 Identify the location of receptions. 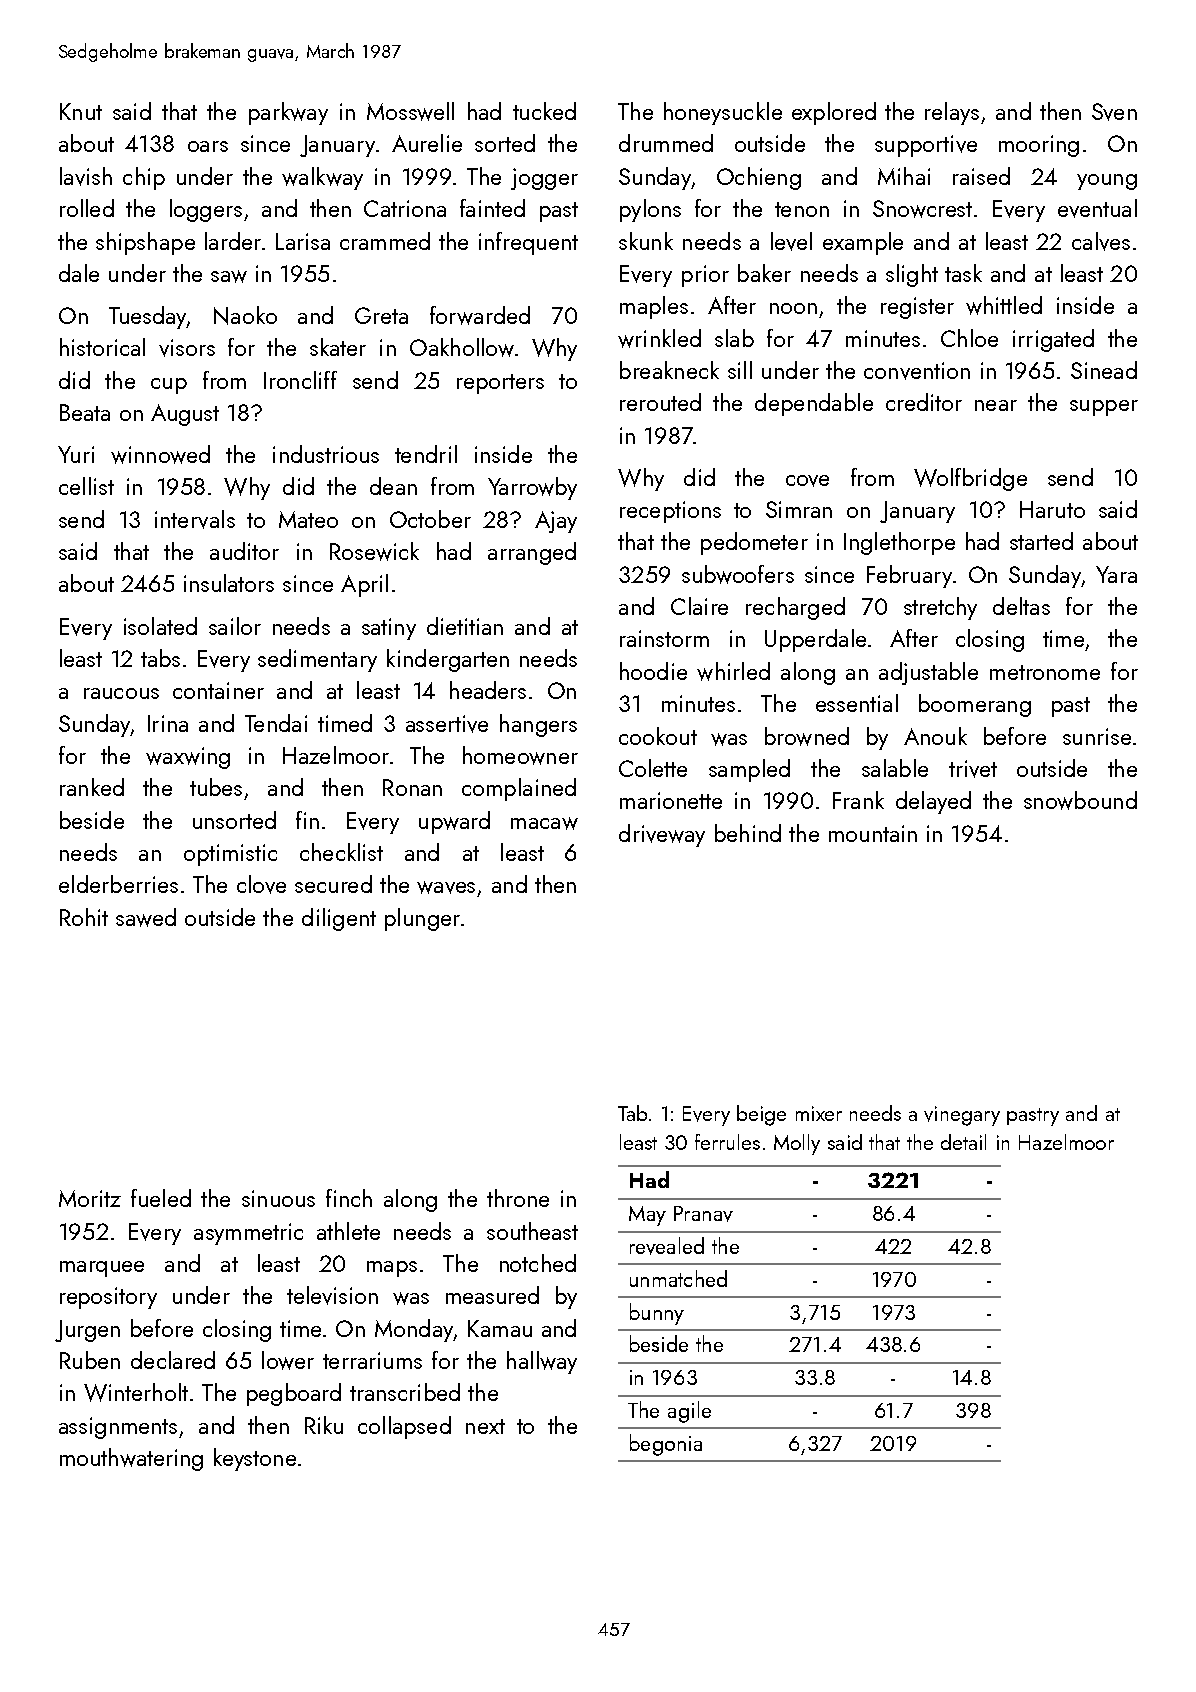
(670, 512).
